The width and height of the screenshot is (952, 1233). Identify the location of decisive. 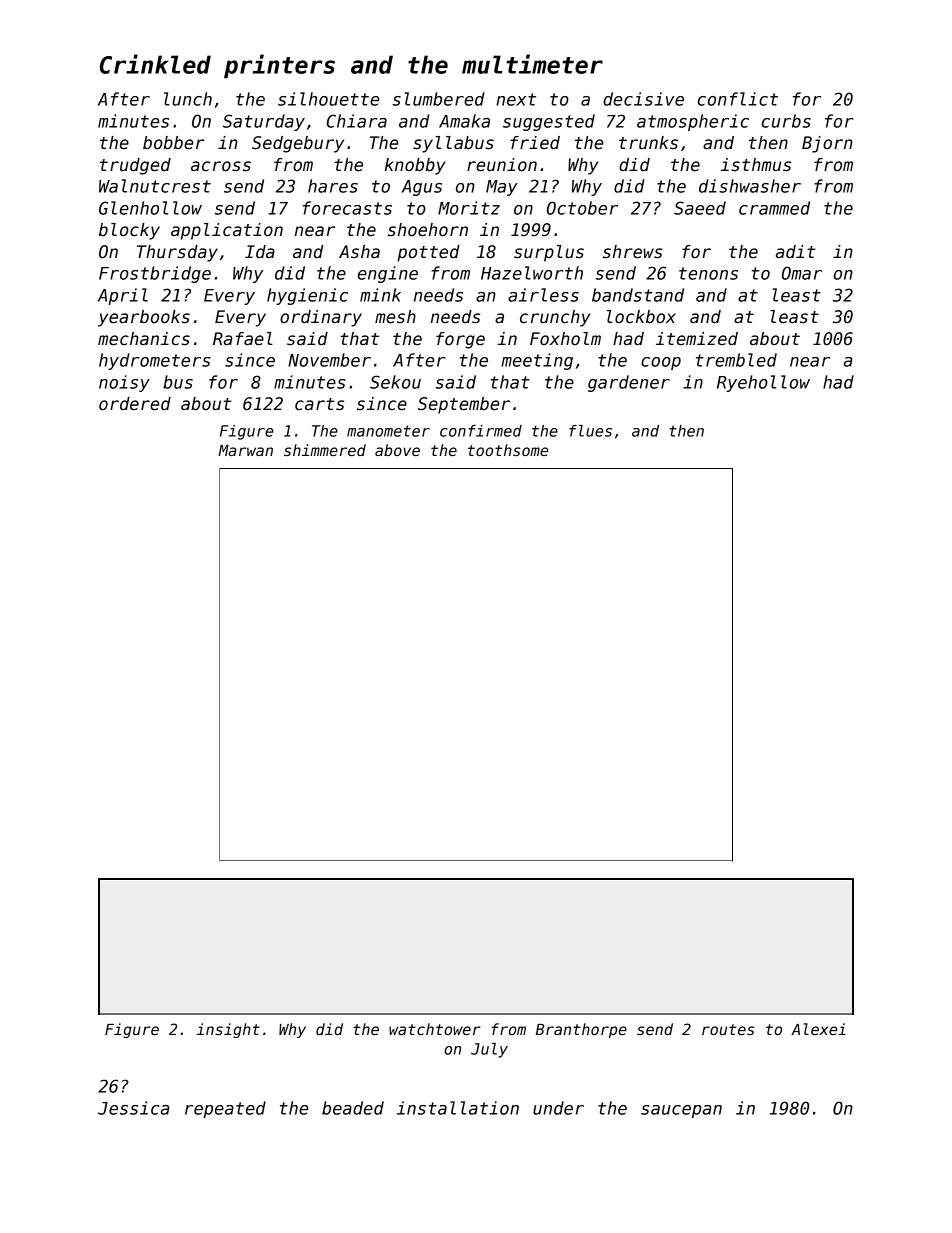
(643, 99).
